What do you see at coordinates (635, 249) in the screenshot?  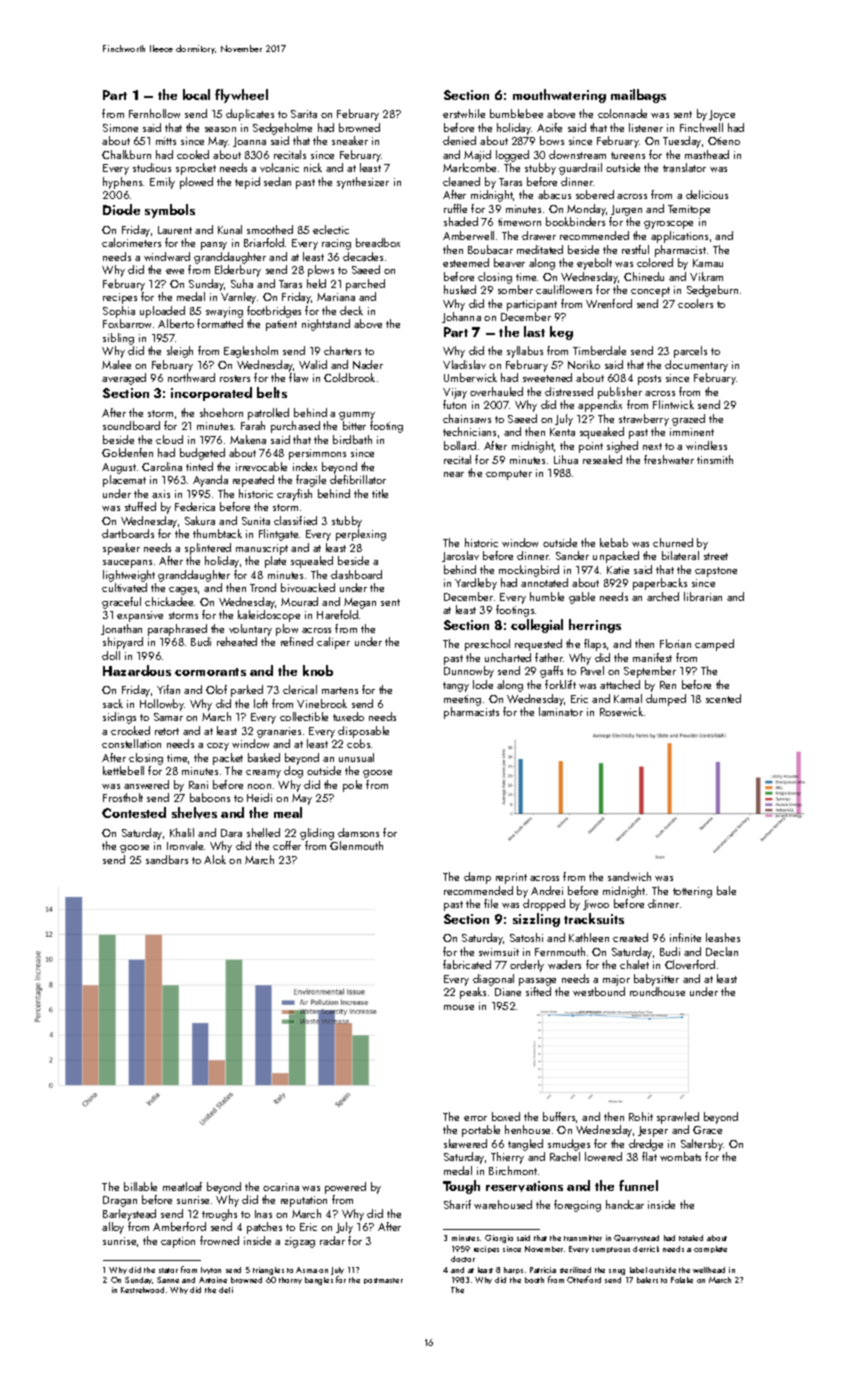 I see `restful` at bounding box center [635, 249].
